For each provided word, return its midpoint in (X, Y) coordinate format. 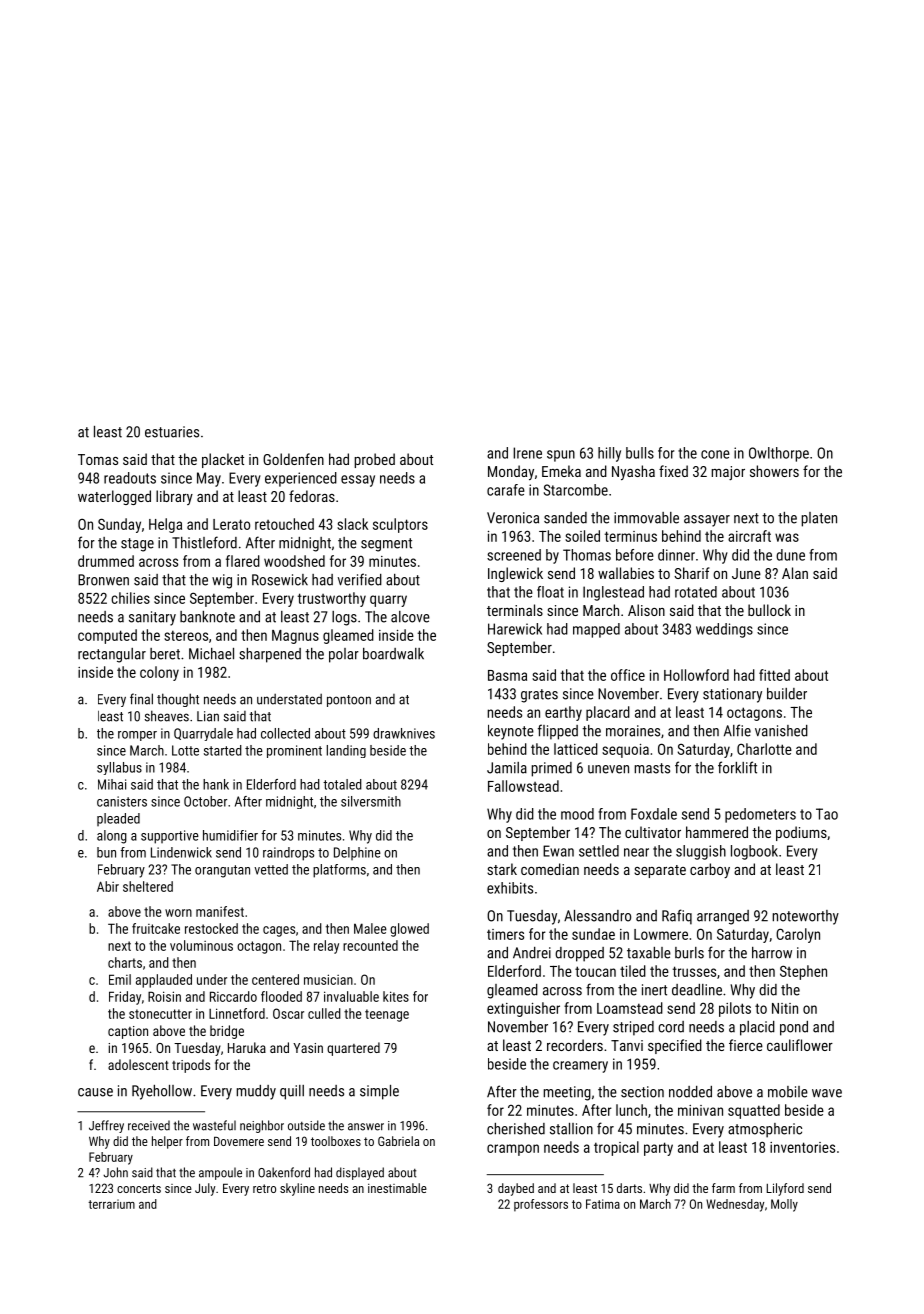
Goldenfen (293, 459)
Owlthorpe (779, 454)
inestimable (397, 1188)
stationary (732, 695)
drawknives (404, 733)
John (115, 1172)
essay (358, 481)
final (141, 699)
